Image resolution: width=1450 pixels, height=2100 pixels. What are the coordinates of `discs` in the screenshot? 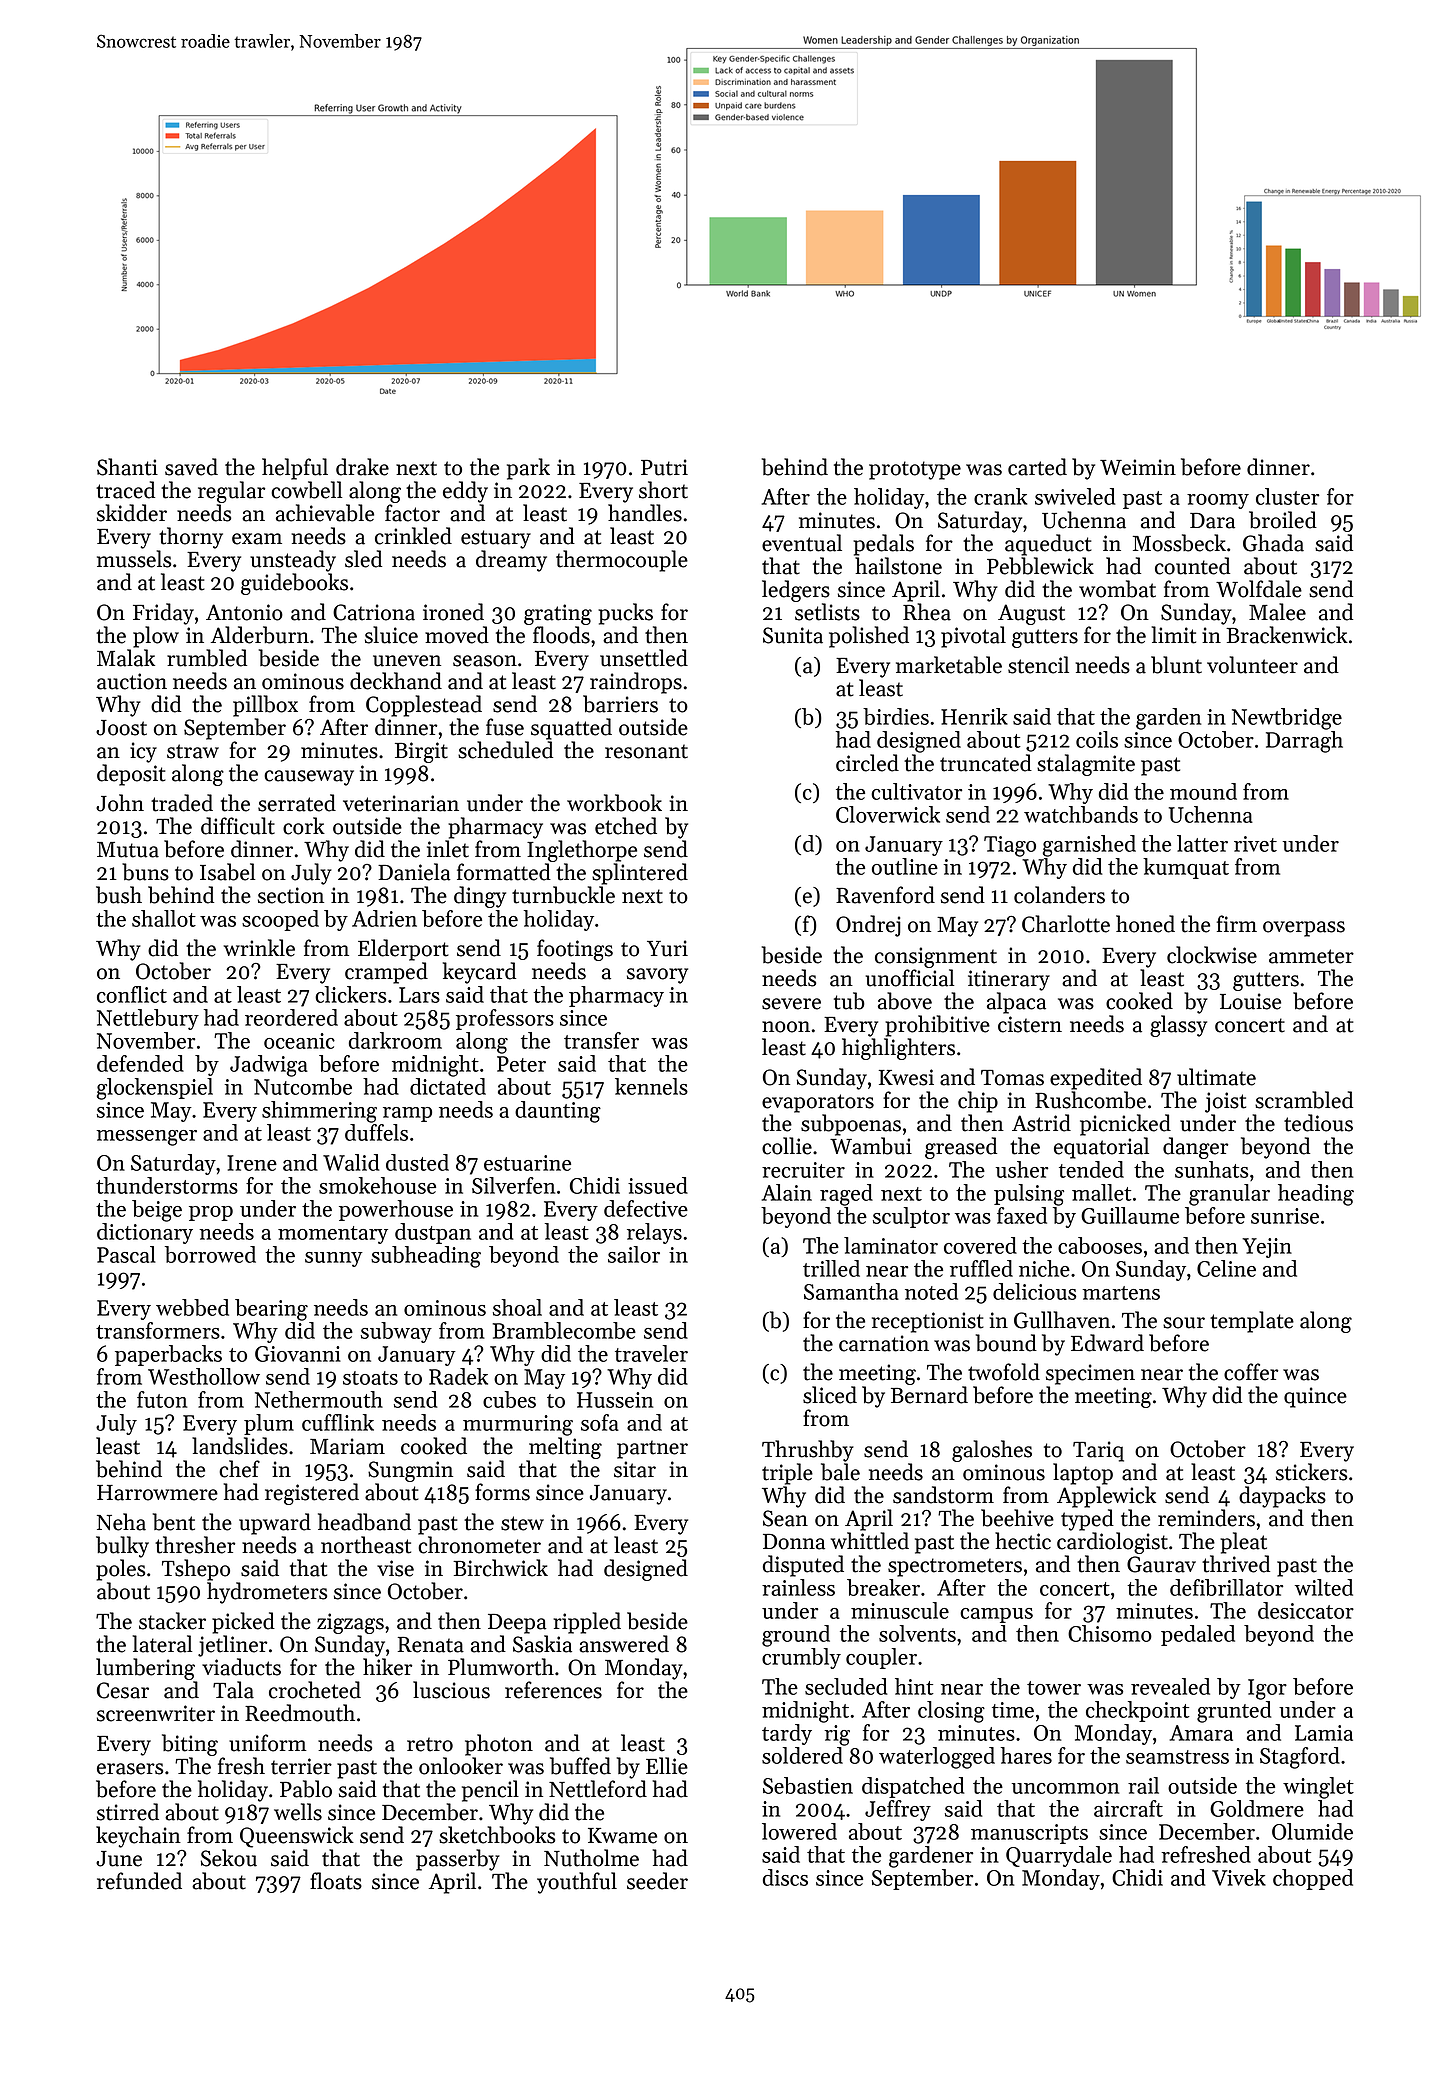 It's located at (785, 1877).
